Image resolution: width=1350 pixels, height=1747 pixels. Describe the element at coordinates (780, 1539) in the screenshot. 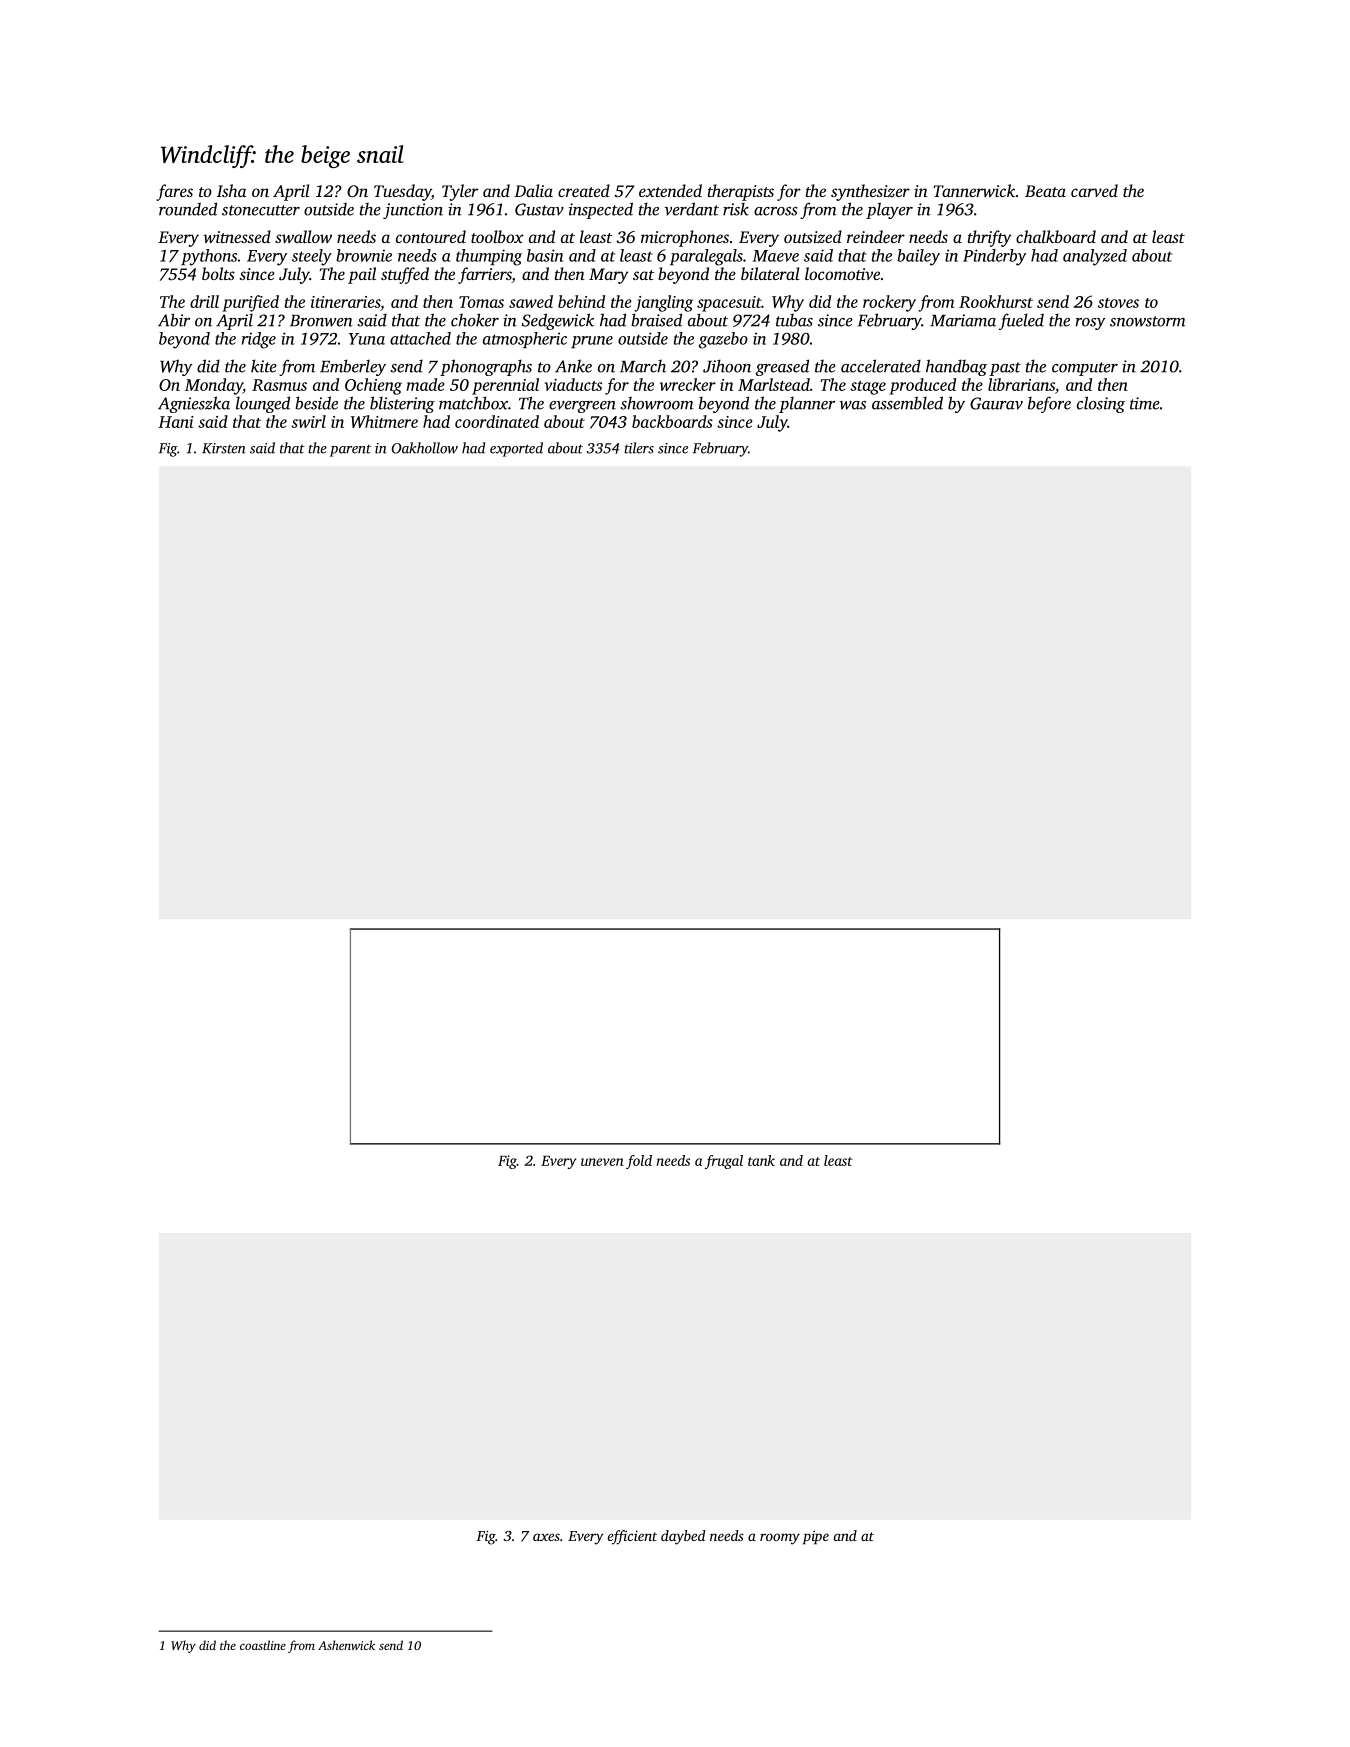

I see `roomy` at that location.
